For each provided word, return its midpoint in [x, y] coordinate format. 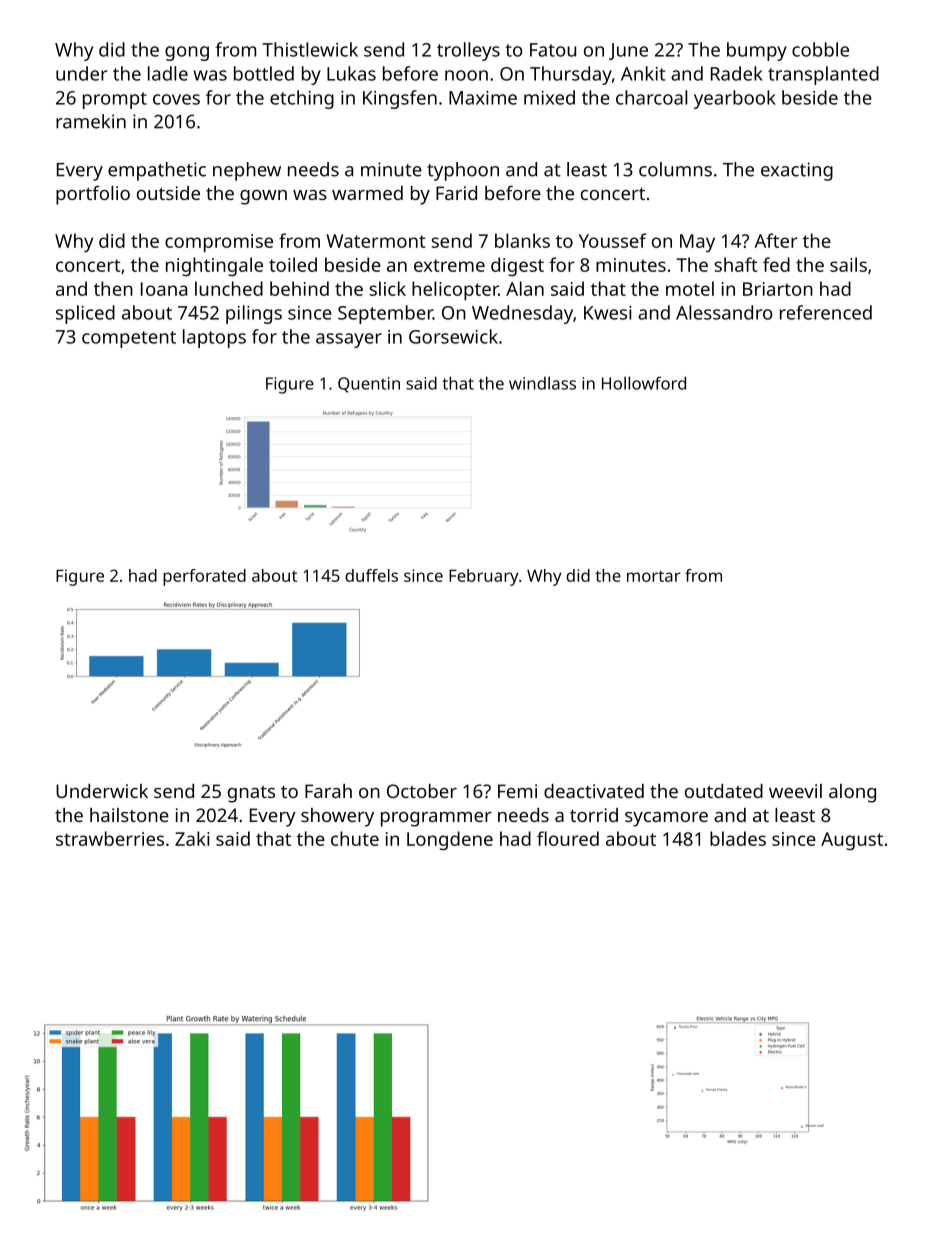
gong [187, 53]
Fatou [553, 50]
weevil [795, 791]
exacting [797, 171]
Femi [517, 791]
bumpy [757, 51]
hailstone [129, 815]
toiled [293, 264]
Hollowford [644, 383]
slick [387, 288]
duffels [371, 575]
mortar [654, 576]
